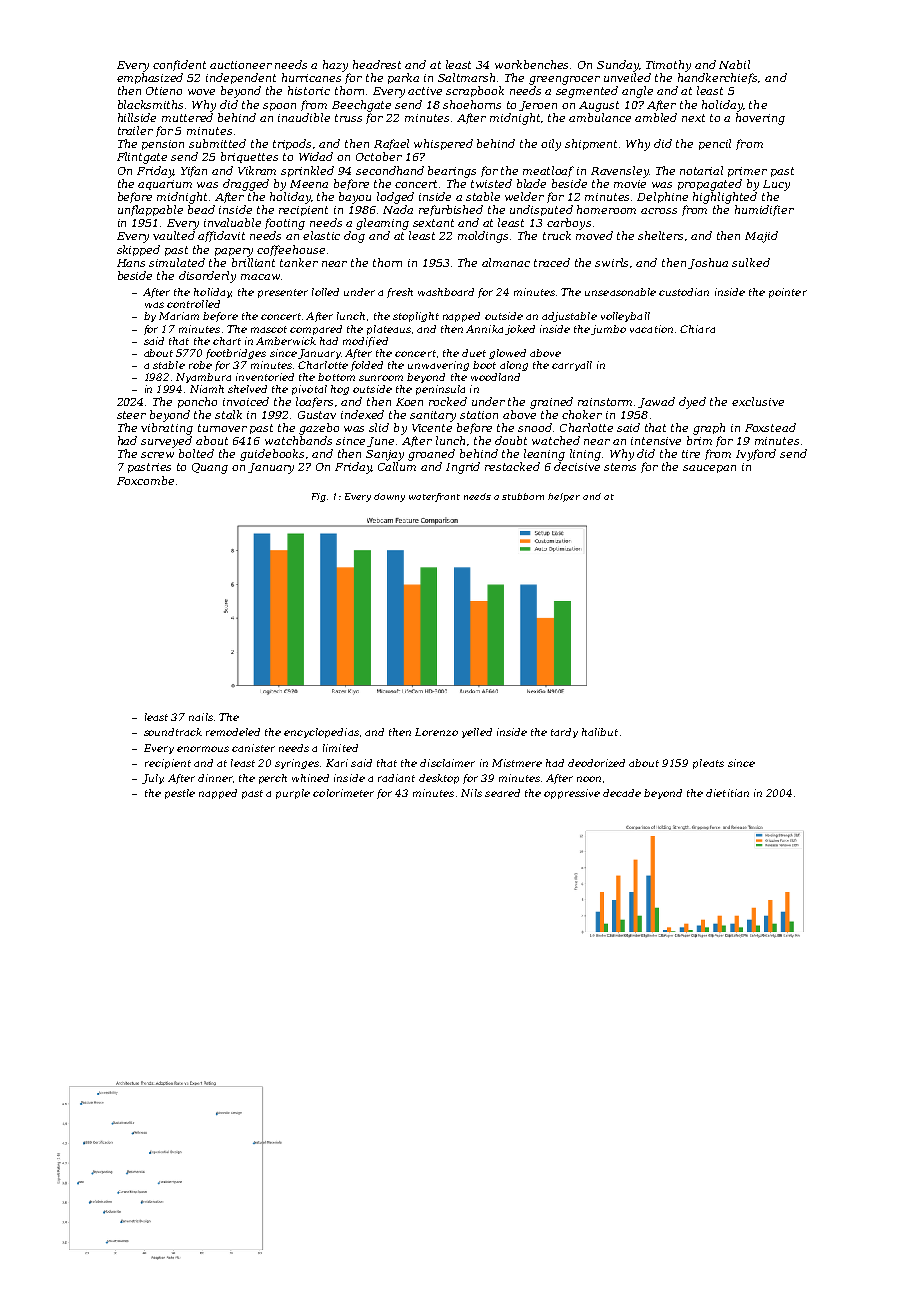 This page has width=924, height=1308. What do you see at coordinates (717, 78) in the page?
I see `handkerchiefs` at bounding box center [717, 78].
